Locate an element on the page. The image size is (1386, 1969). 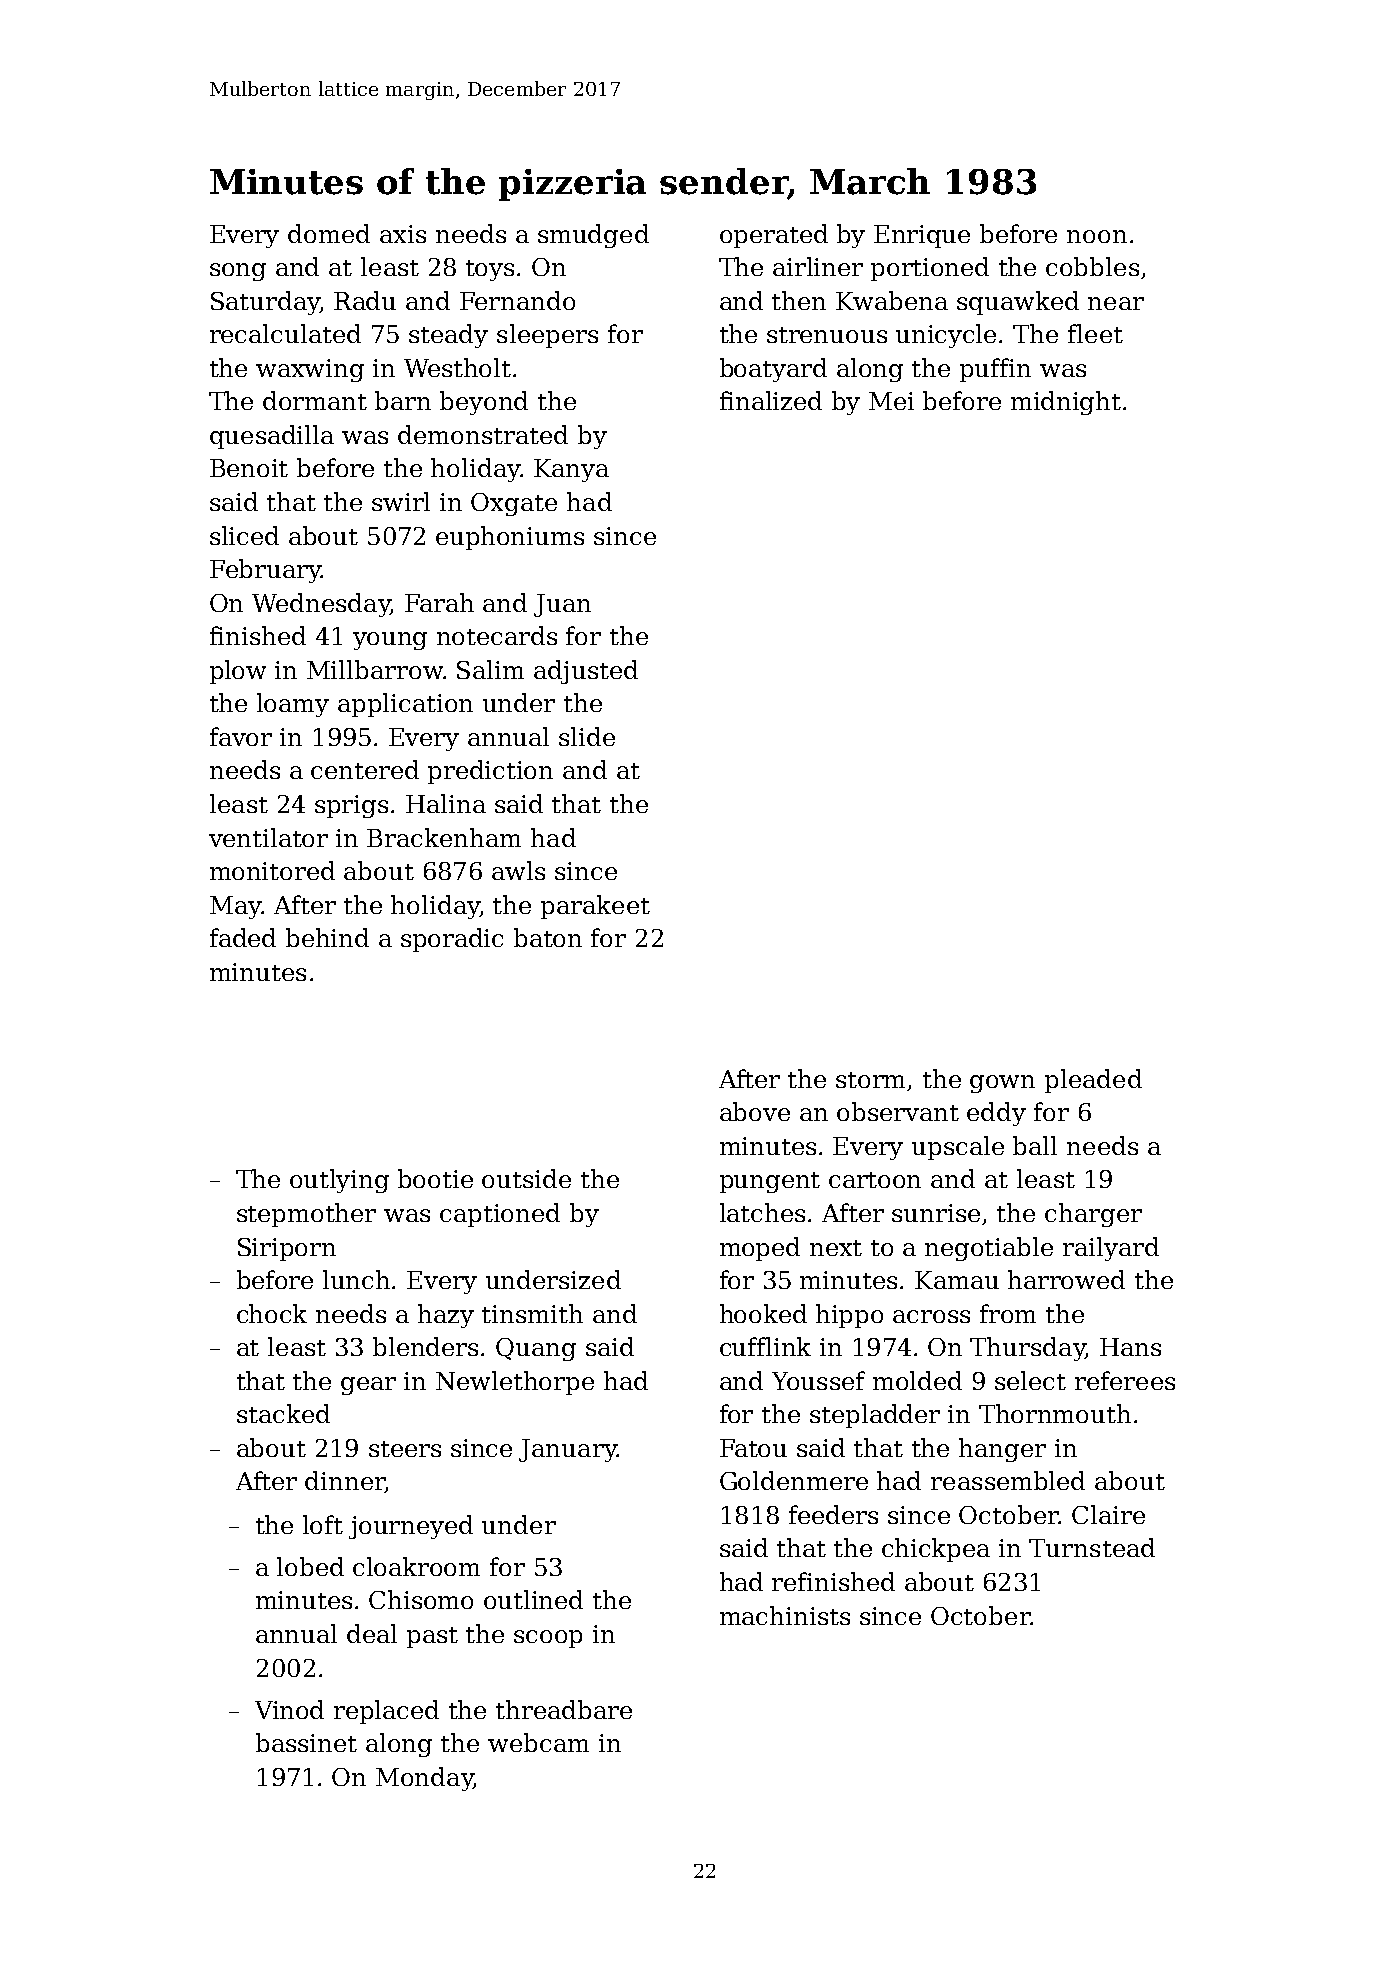
Kanya is located at coordinates (571, 470).
